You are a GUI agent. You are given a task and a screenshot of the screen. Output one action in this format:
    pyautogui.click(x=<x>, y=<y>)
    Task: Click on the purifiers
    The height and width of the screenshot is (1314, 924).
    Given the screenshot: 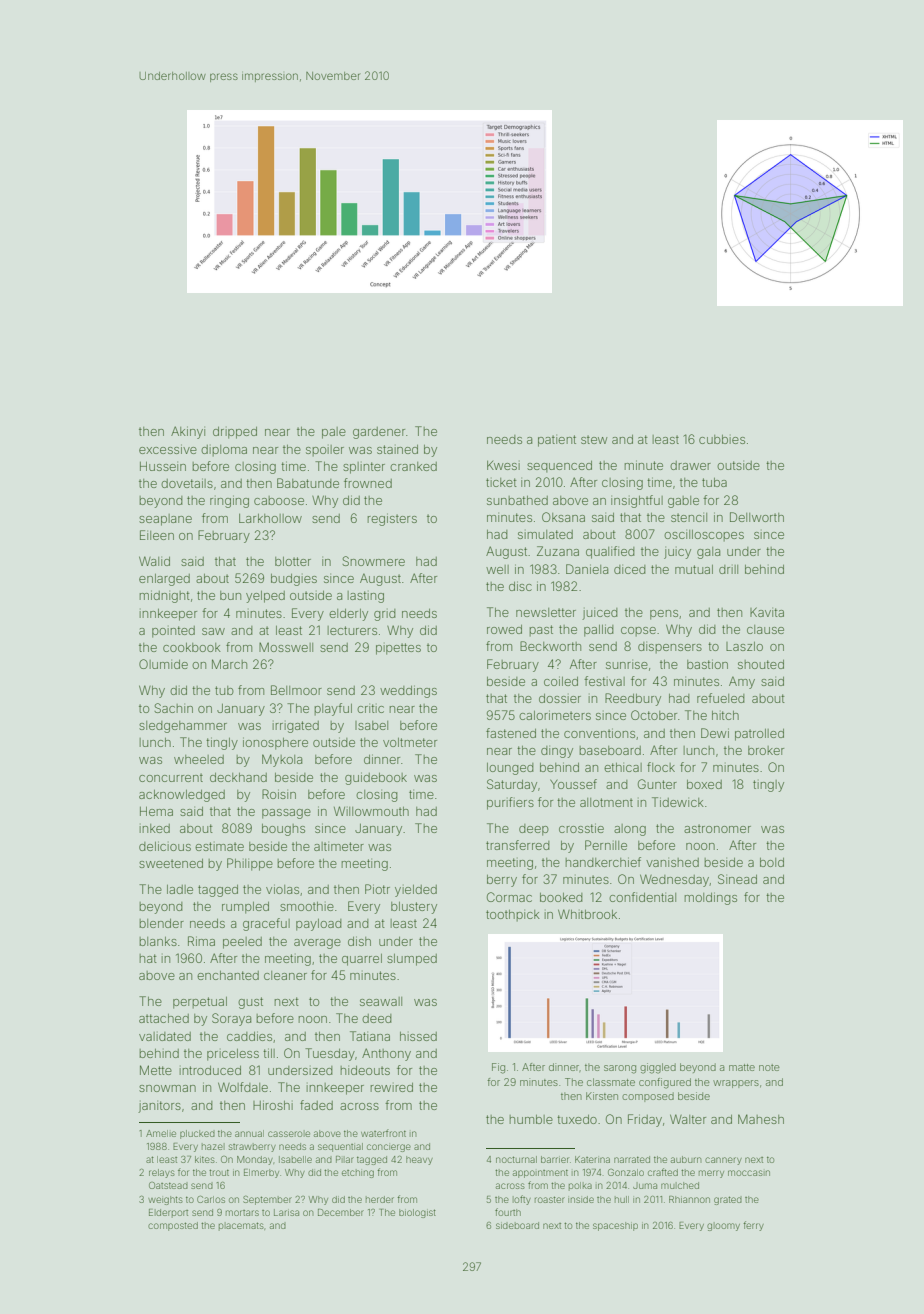 What is the action you would take?
    pyautogui.click(x=510, y=803)
